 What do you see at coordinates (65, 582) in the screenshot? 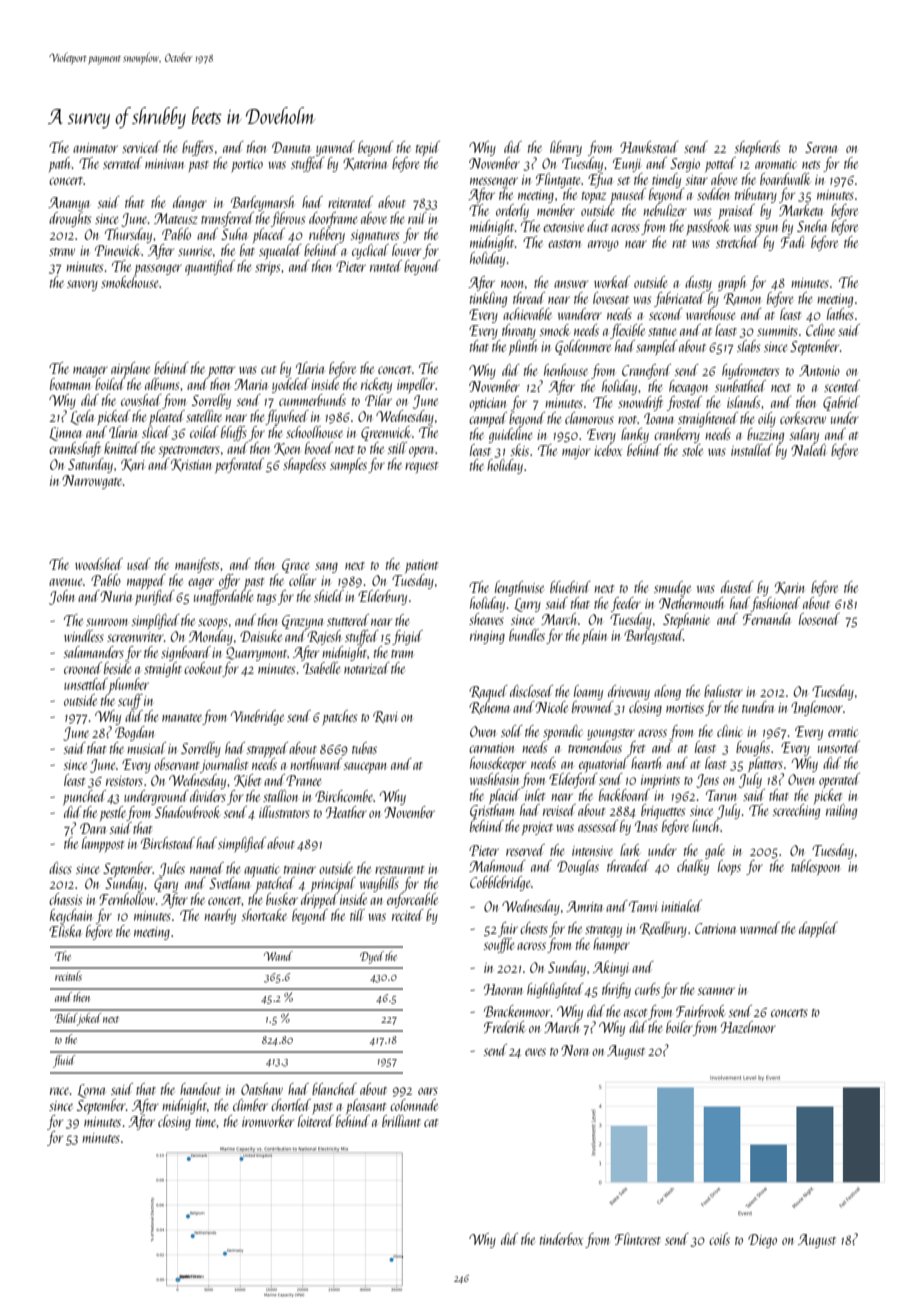
I see `avenue` at bounding box center [65, 582].
